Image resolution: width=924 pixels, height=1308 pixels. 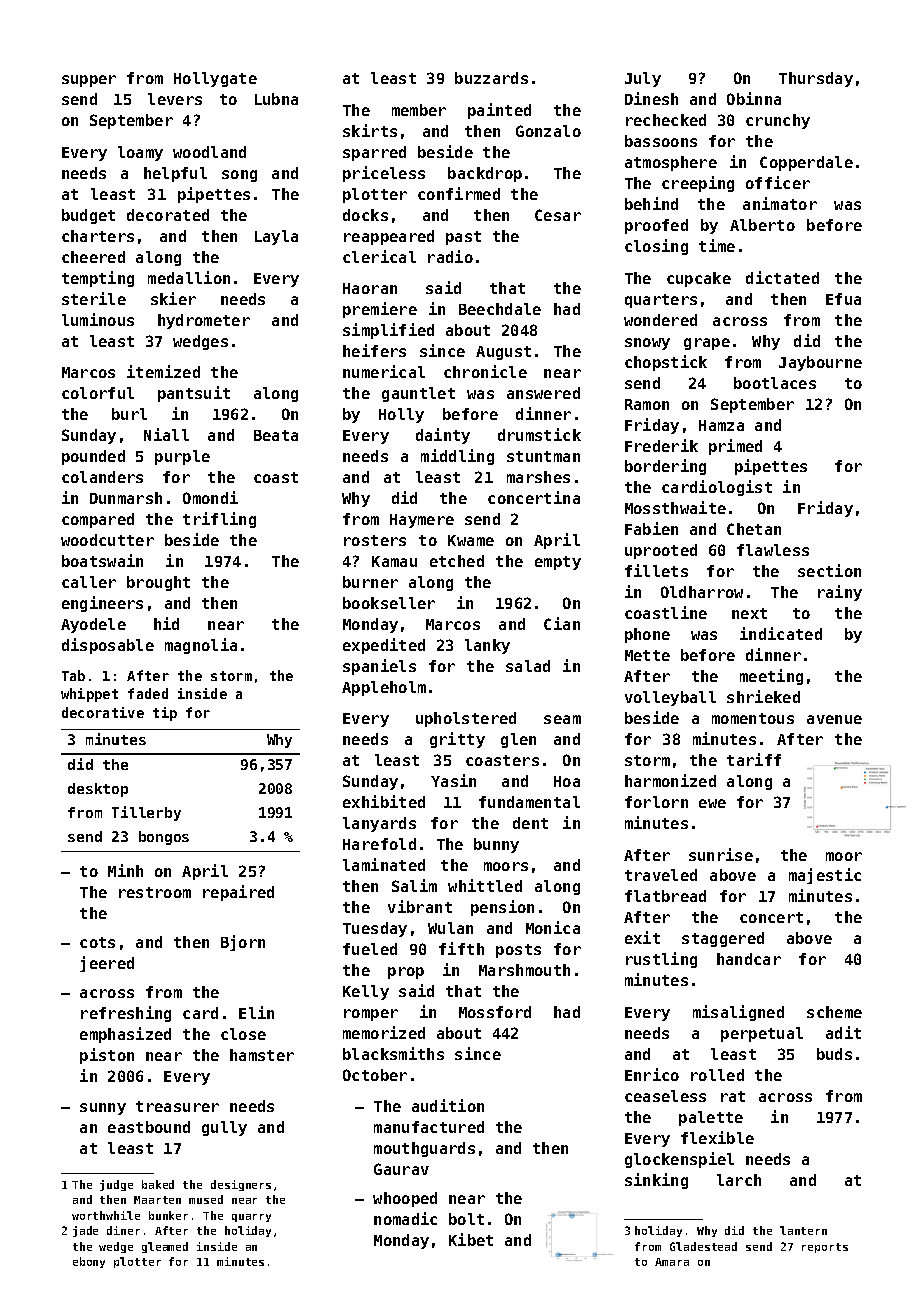 What do you see at coordinates (429, 1127) in the page?
I see `manufactured` at bounding box center [429, 1127].
